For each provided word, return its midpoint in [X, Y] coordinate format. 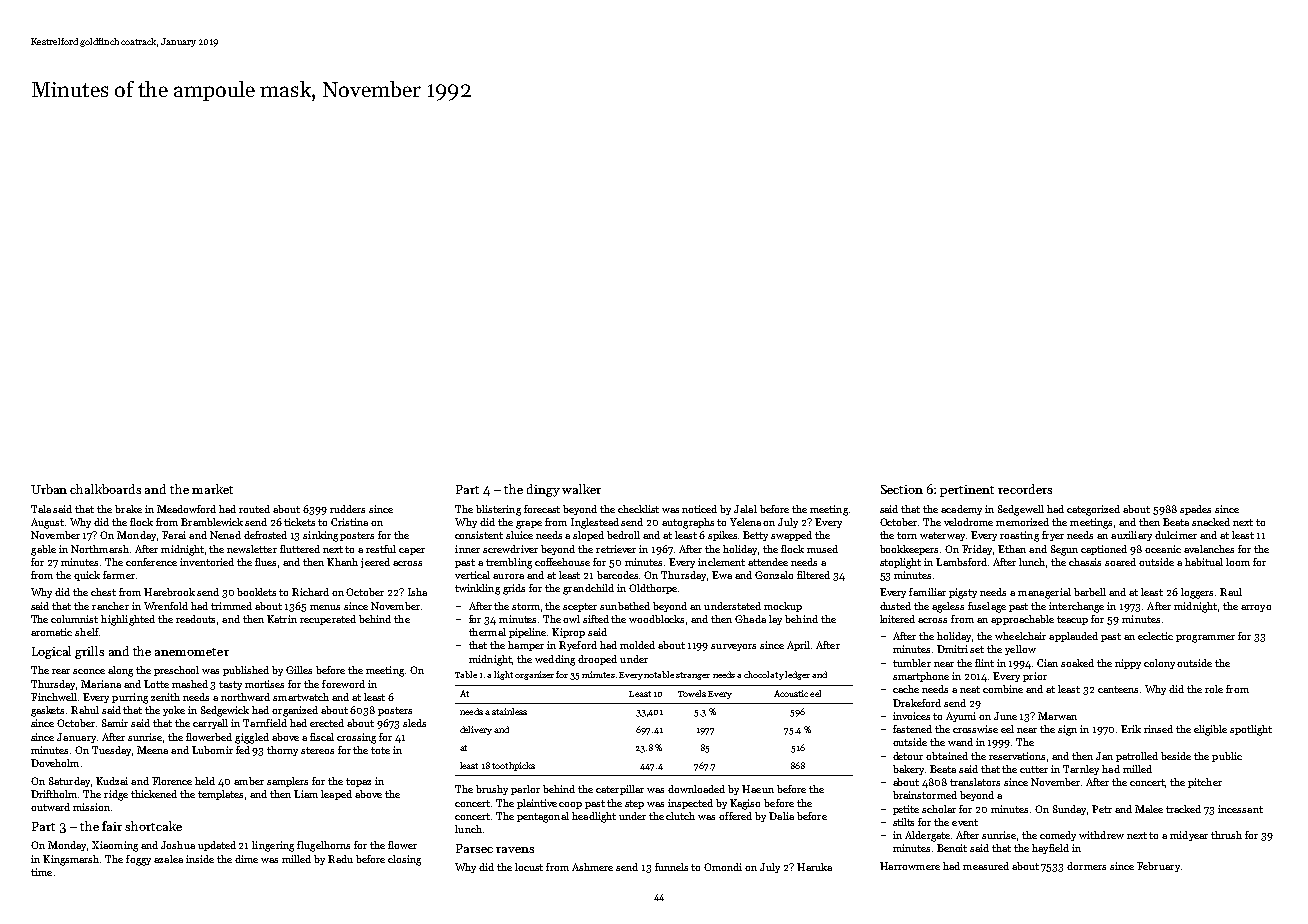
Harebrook [169, 592]
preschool [176, 671]
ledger [797, 675]
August [47, 523]
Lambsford [961, 562]
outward [50, 807]
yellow [1020, 650]
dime [246, 859]
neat [970, 689]
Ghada [750, 619]
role [1214, 689]
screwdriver [510, 549]
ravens [515, 850]
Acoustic [791, 693]
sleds [414, 723]
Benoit [952, 848]
